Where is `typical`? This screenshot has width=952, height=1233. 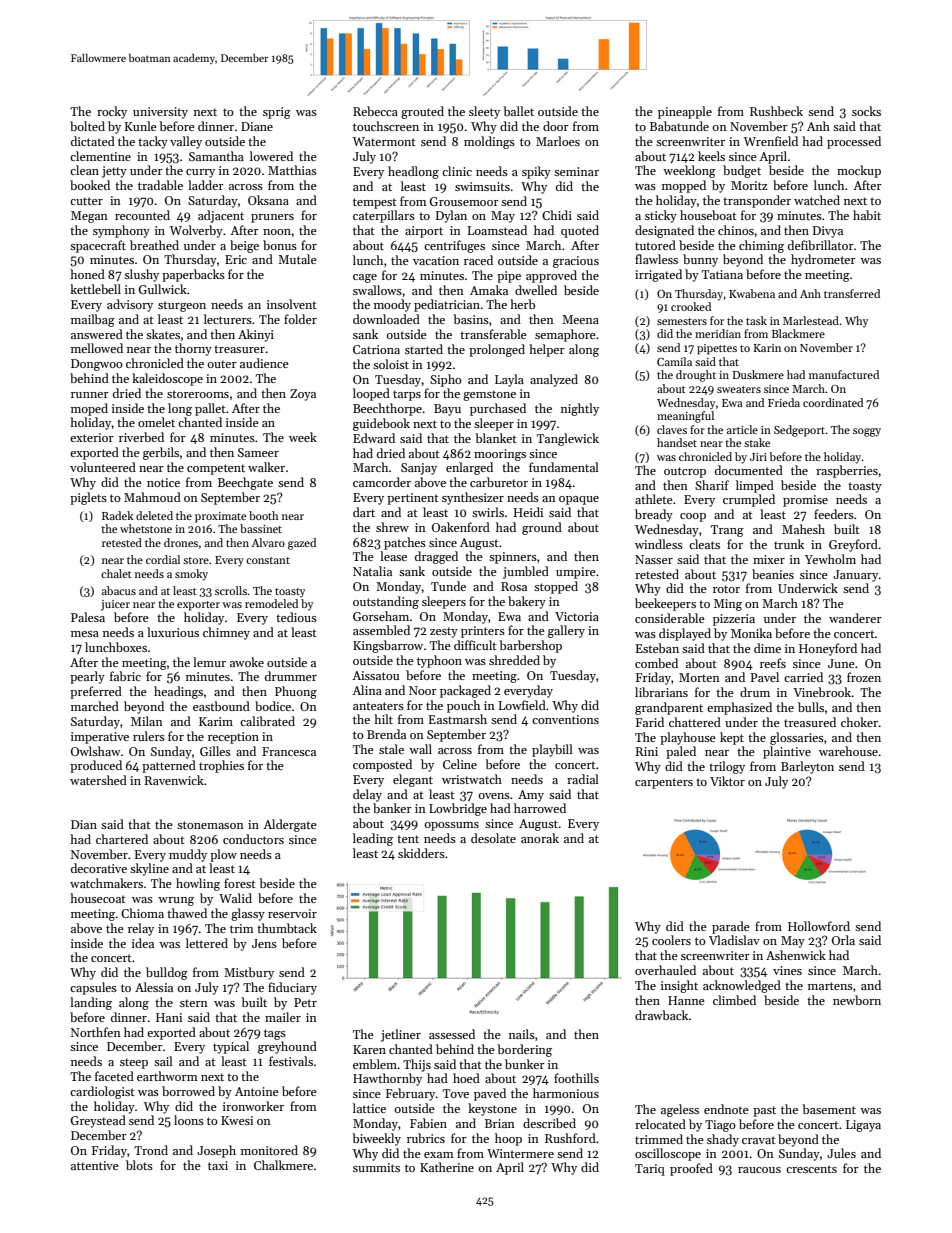 typical is located at coordinates (231, 1047).
